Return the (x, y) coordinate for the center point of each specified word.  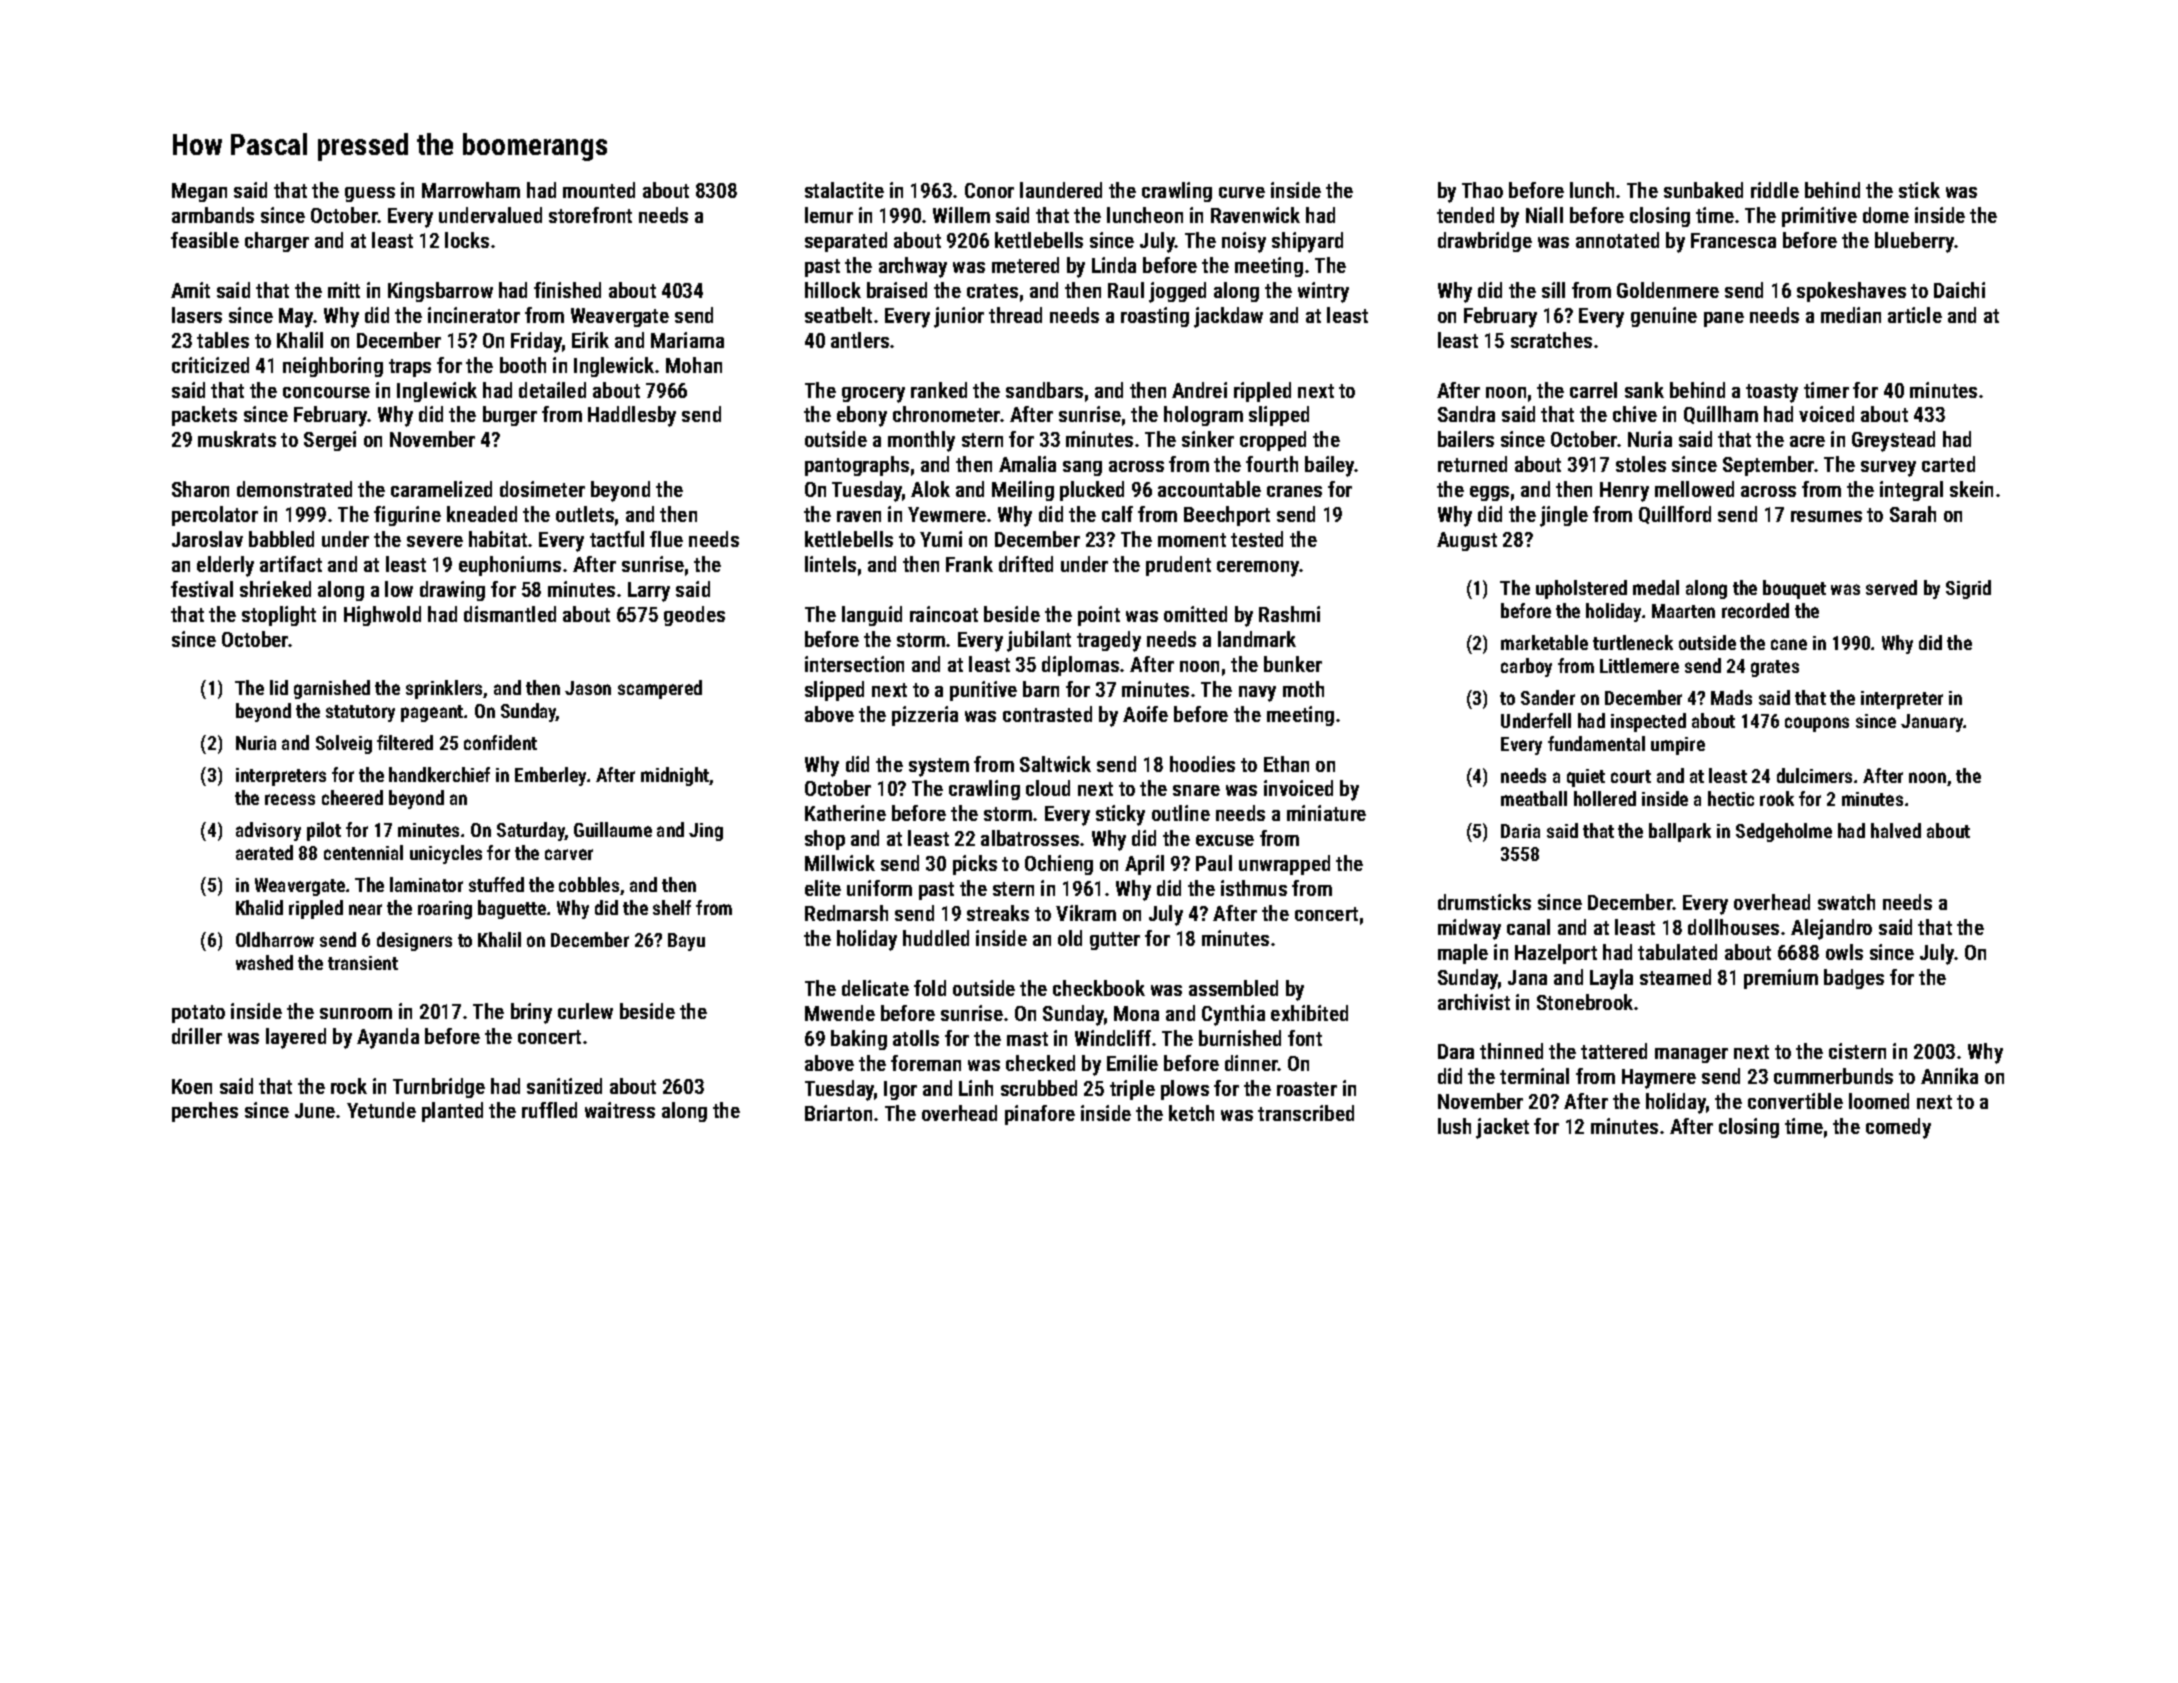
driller (197, 1036)
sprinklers (445, 689)
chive (1635, 414)
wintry (1323, 292)
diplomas (1080, 666)
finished (567, 290)
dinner (1251, 1063)
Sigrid (1968, 589)
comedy (1898, 1128)
